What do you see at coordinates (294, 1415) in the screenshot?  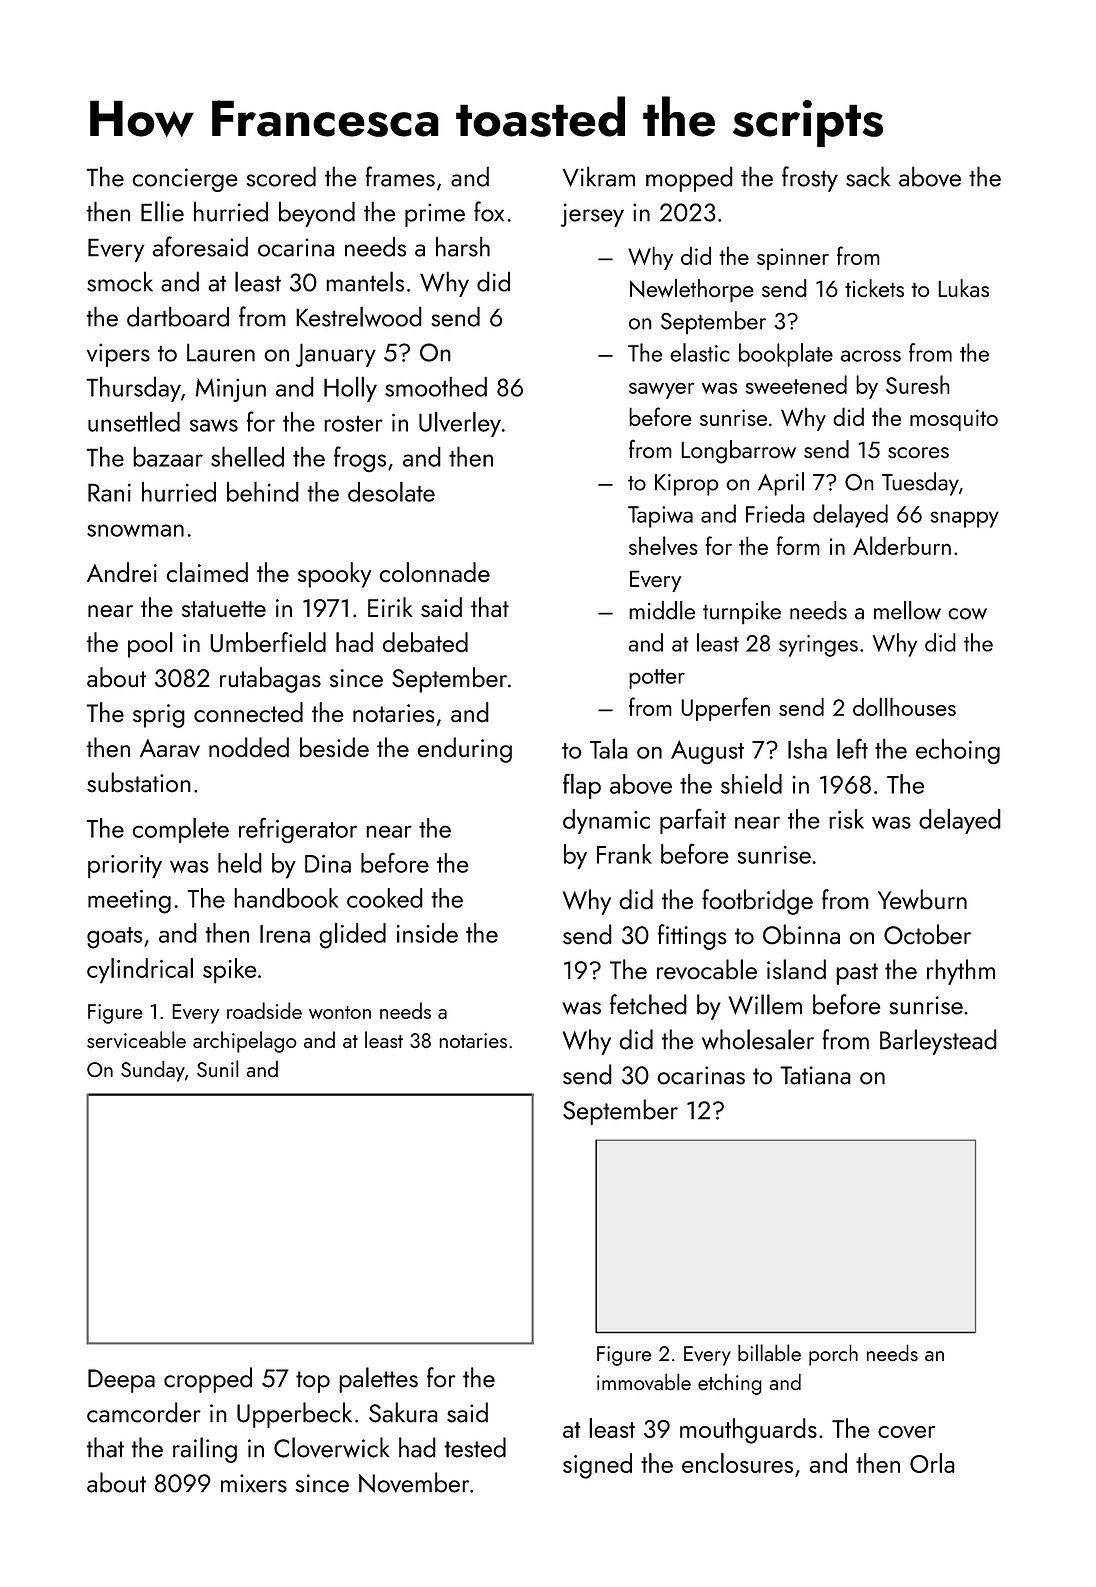 I see `Upperbeck` at bounding box center [294, 1415].
